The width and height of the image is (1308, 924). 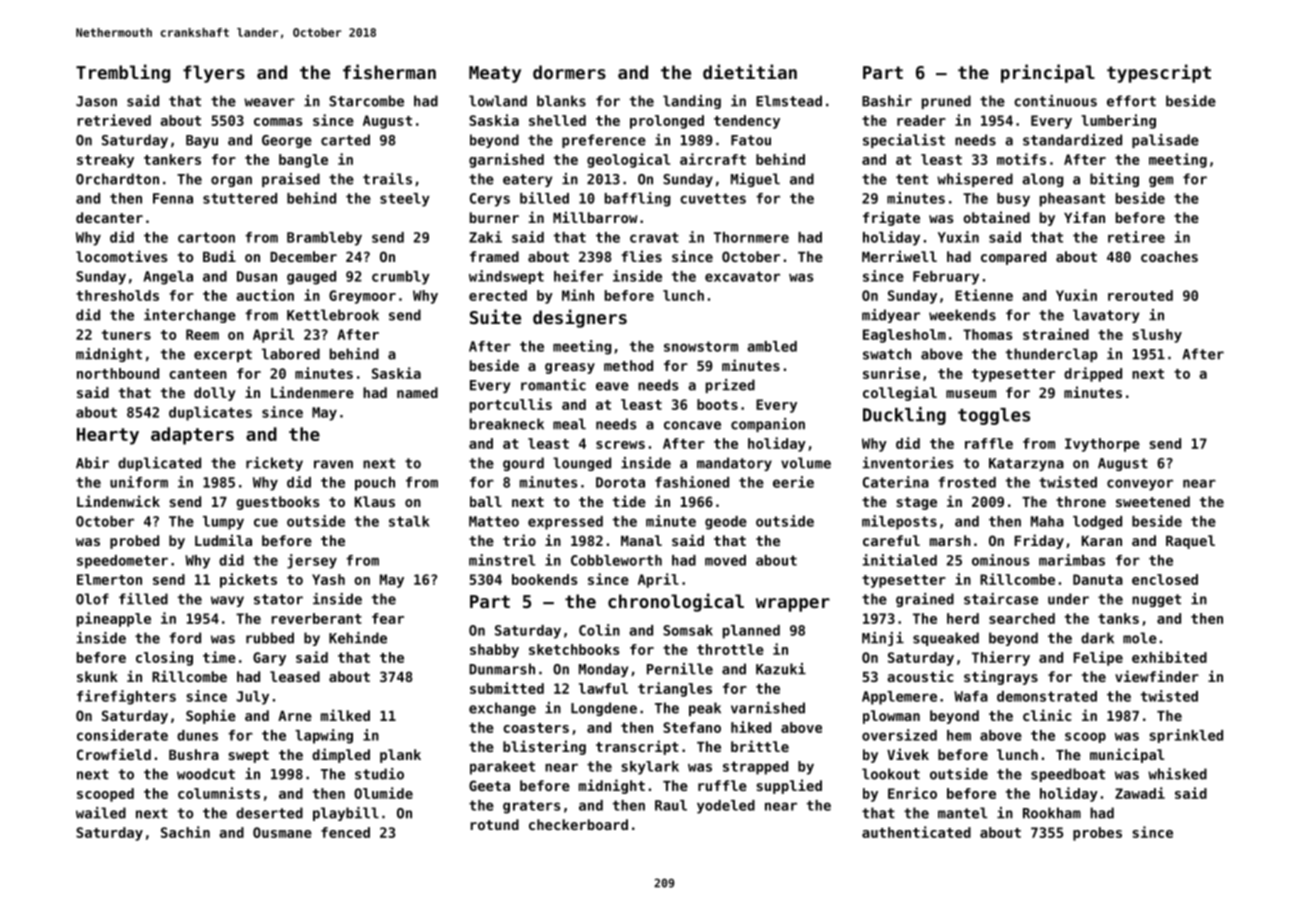 I want to click on hem, so click(x=959, y=735).
